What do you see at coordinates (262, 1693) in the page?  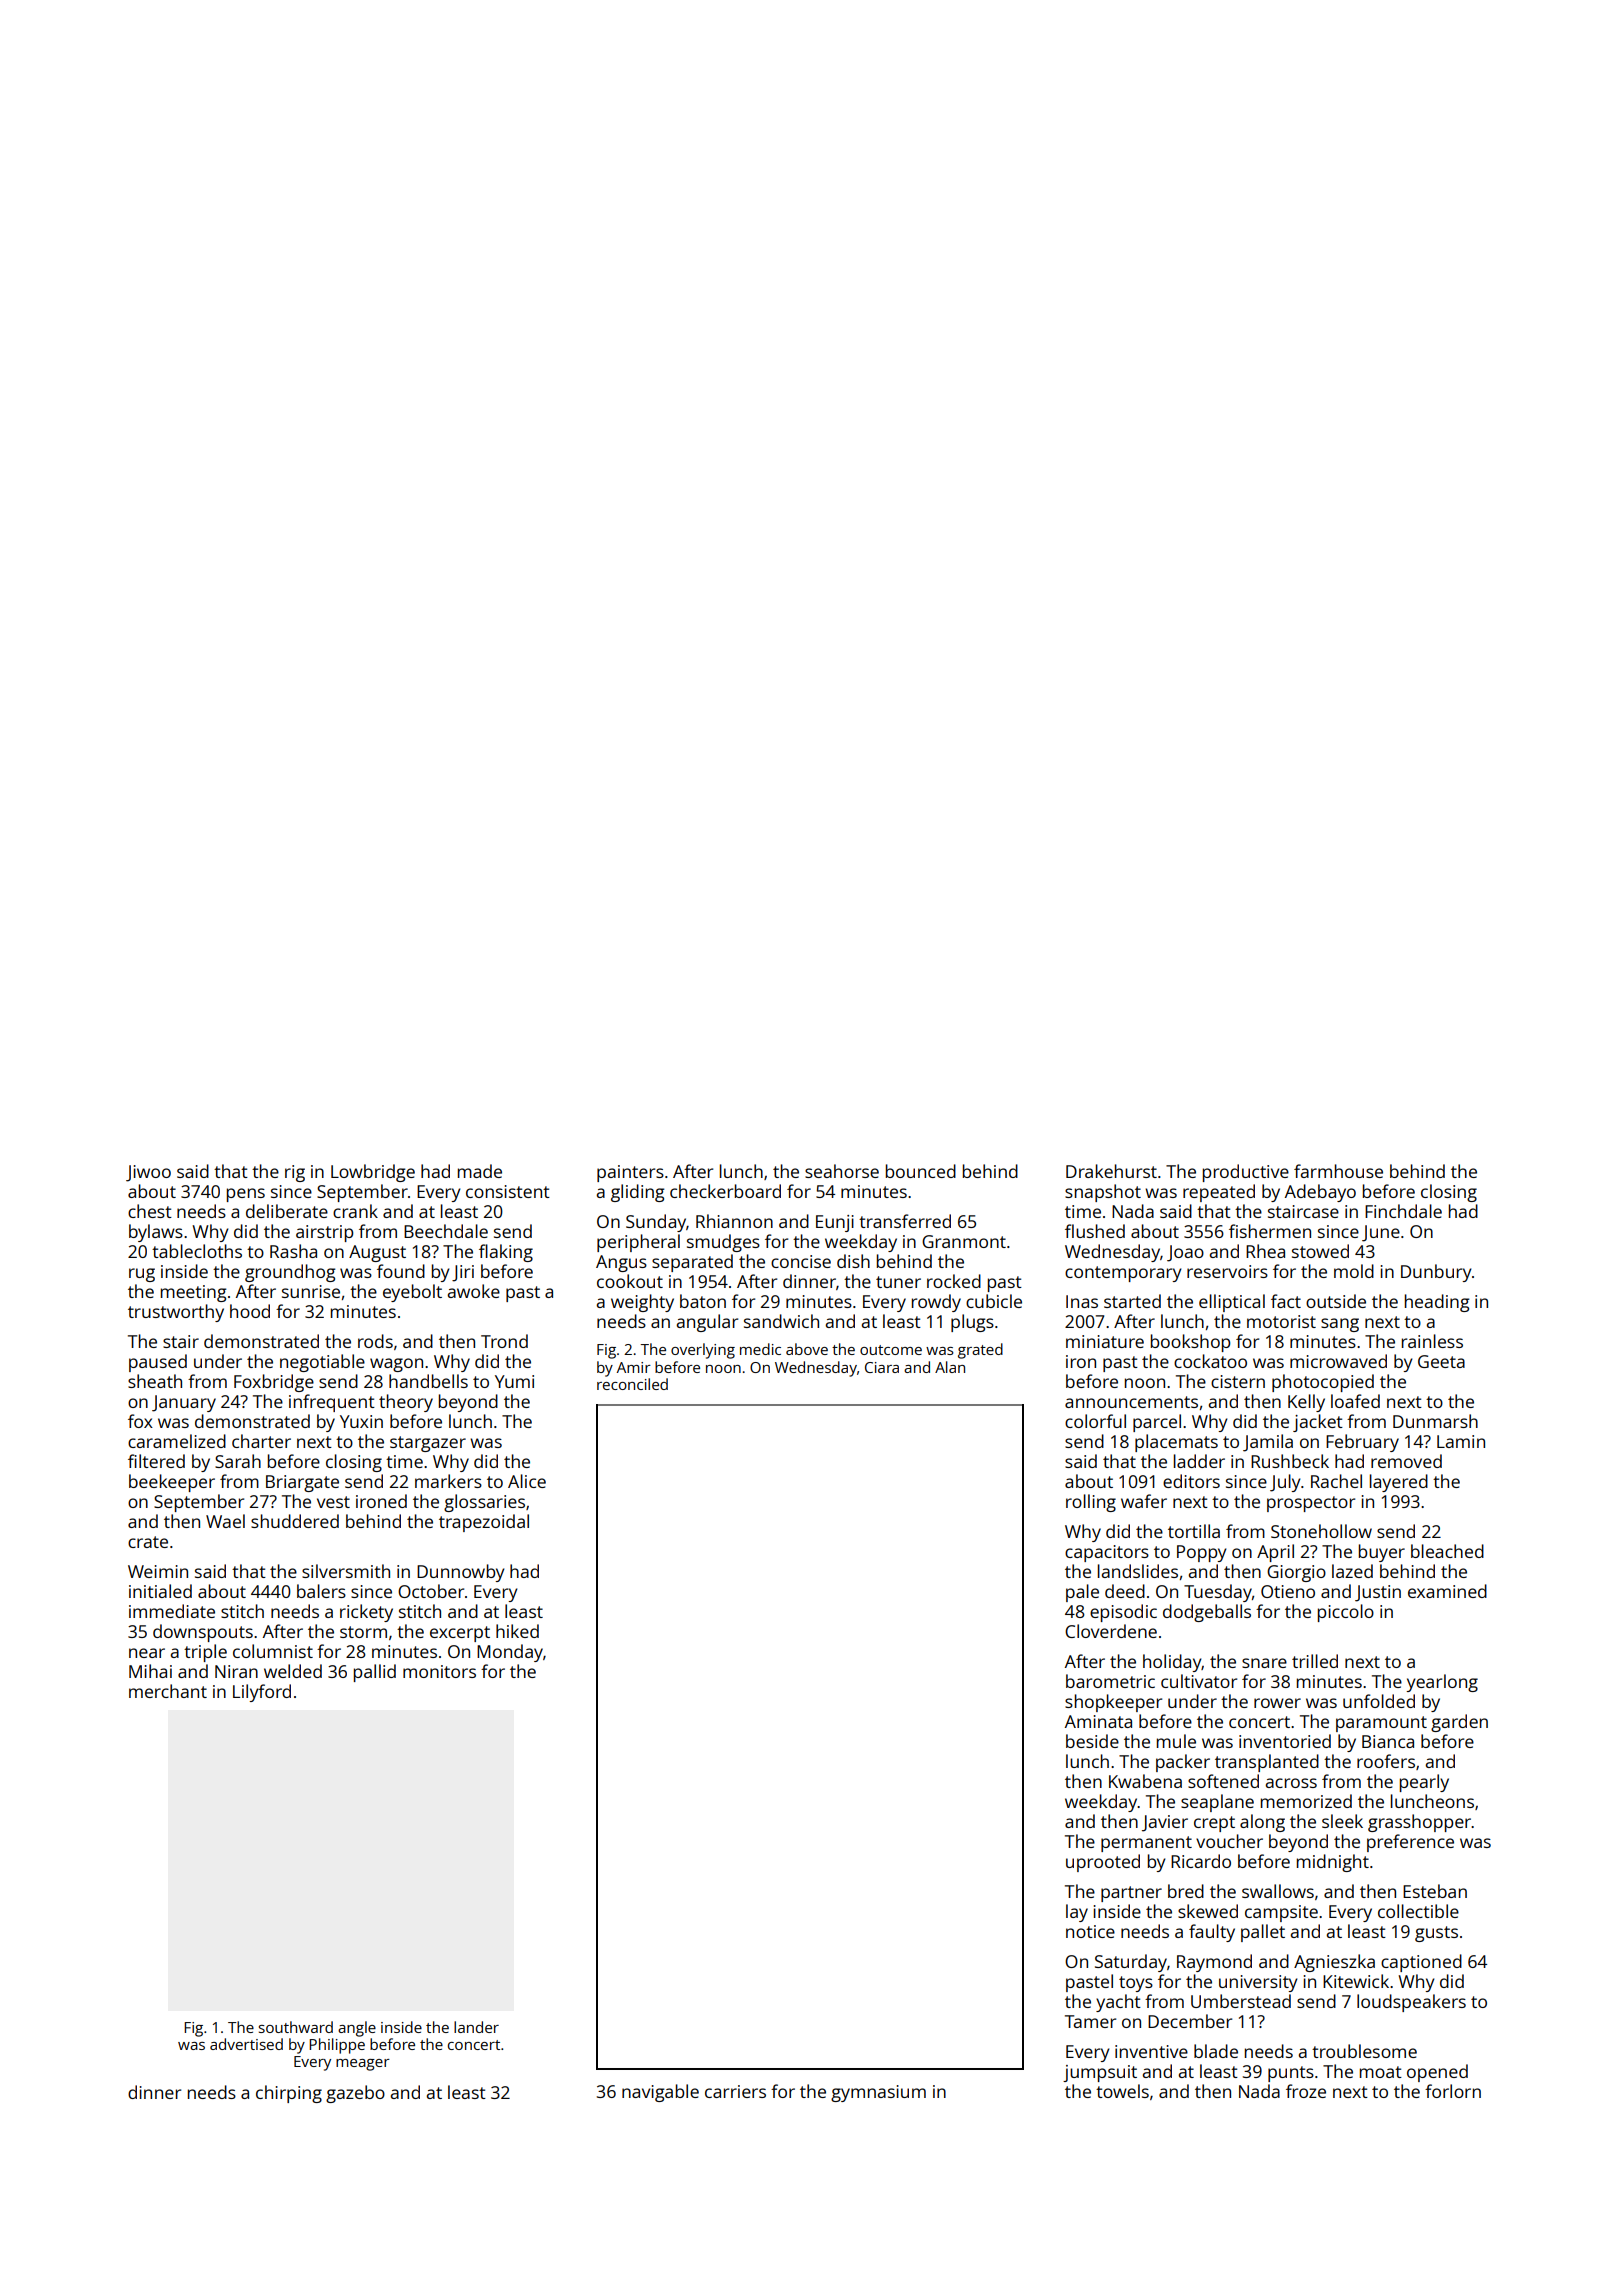 I see `Lilyford` at bounding box center [262, 1693].
